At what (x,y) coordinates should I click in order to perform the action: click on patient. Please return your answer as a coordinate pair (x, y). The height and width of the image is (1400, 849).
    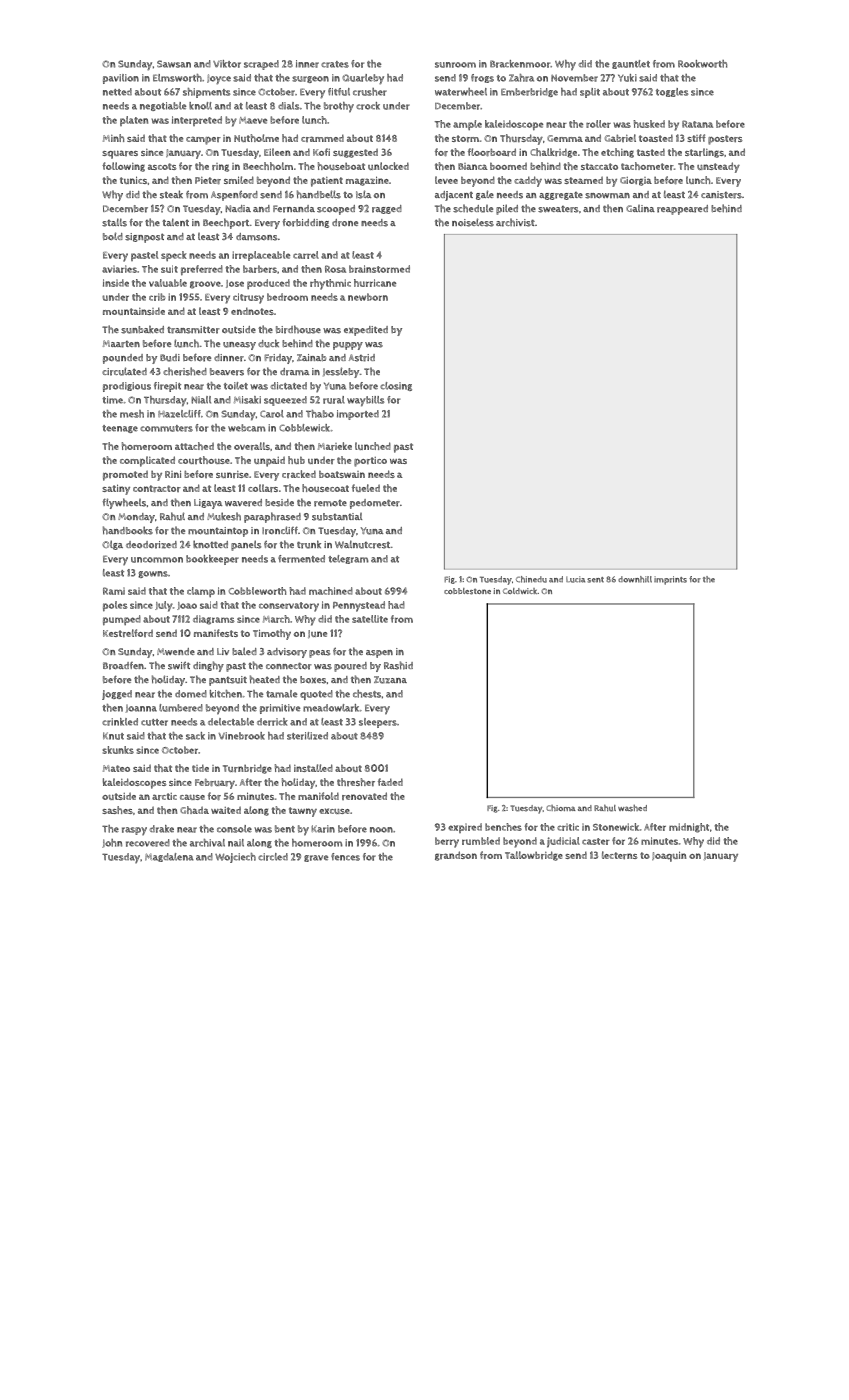
    Looking at the image, I should click on (327, 182).
